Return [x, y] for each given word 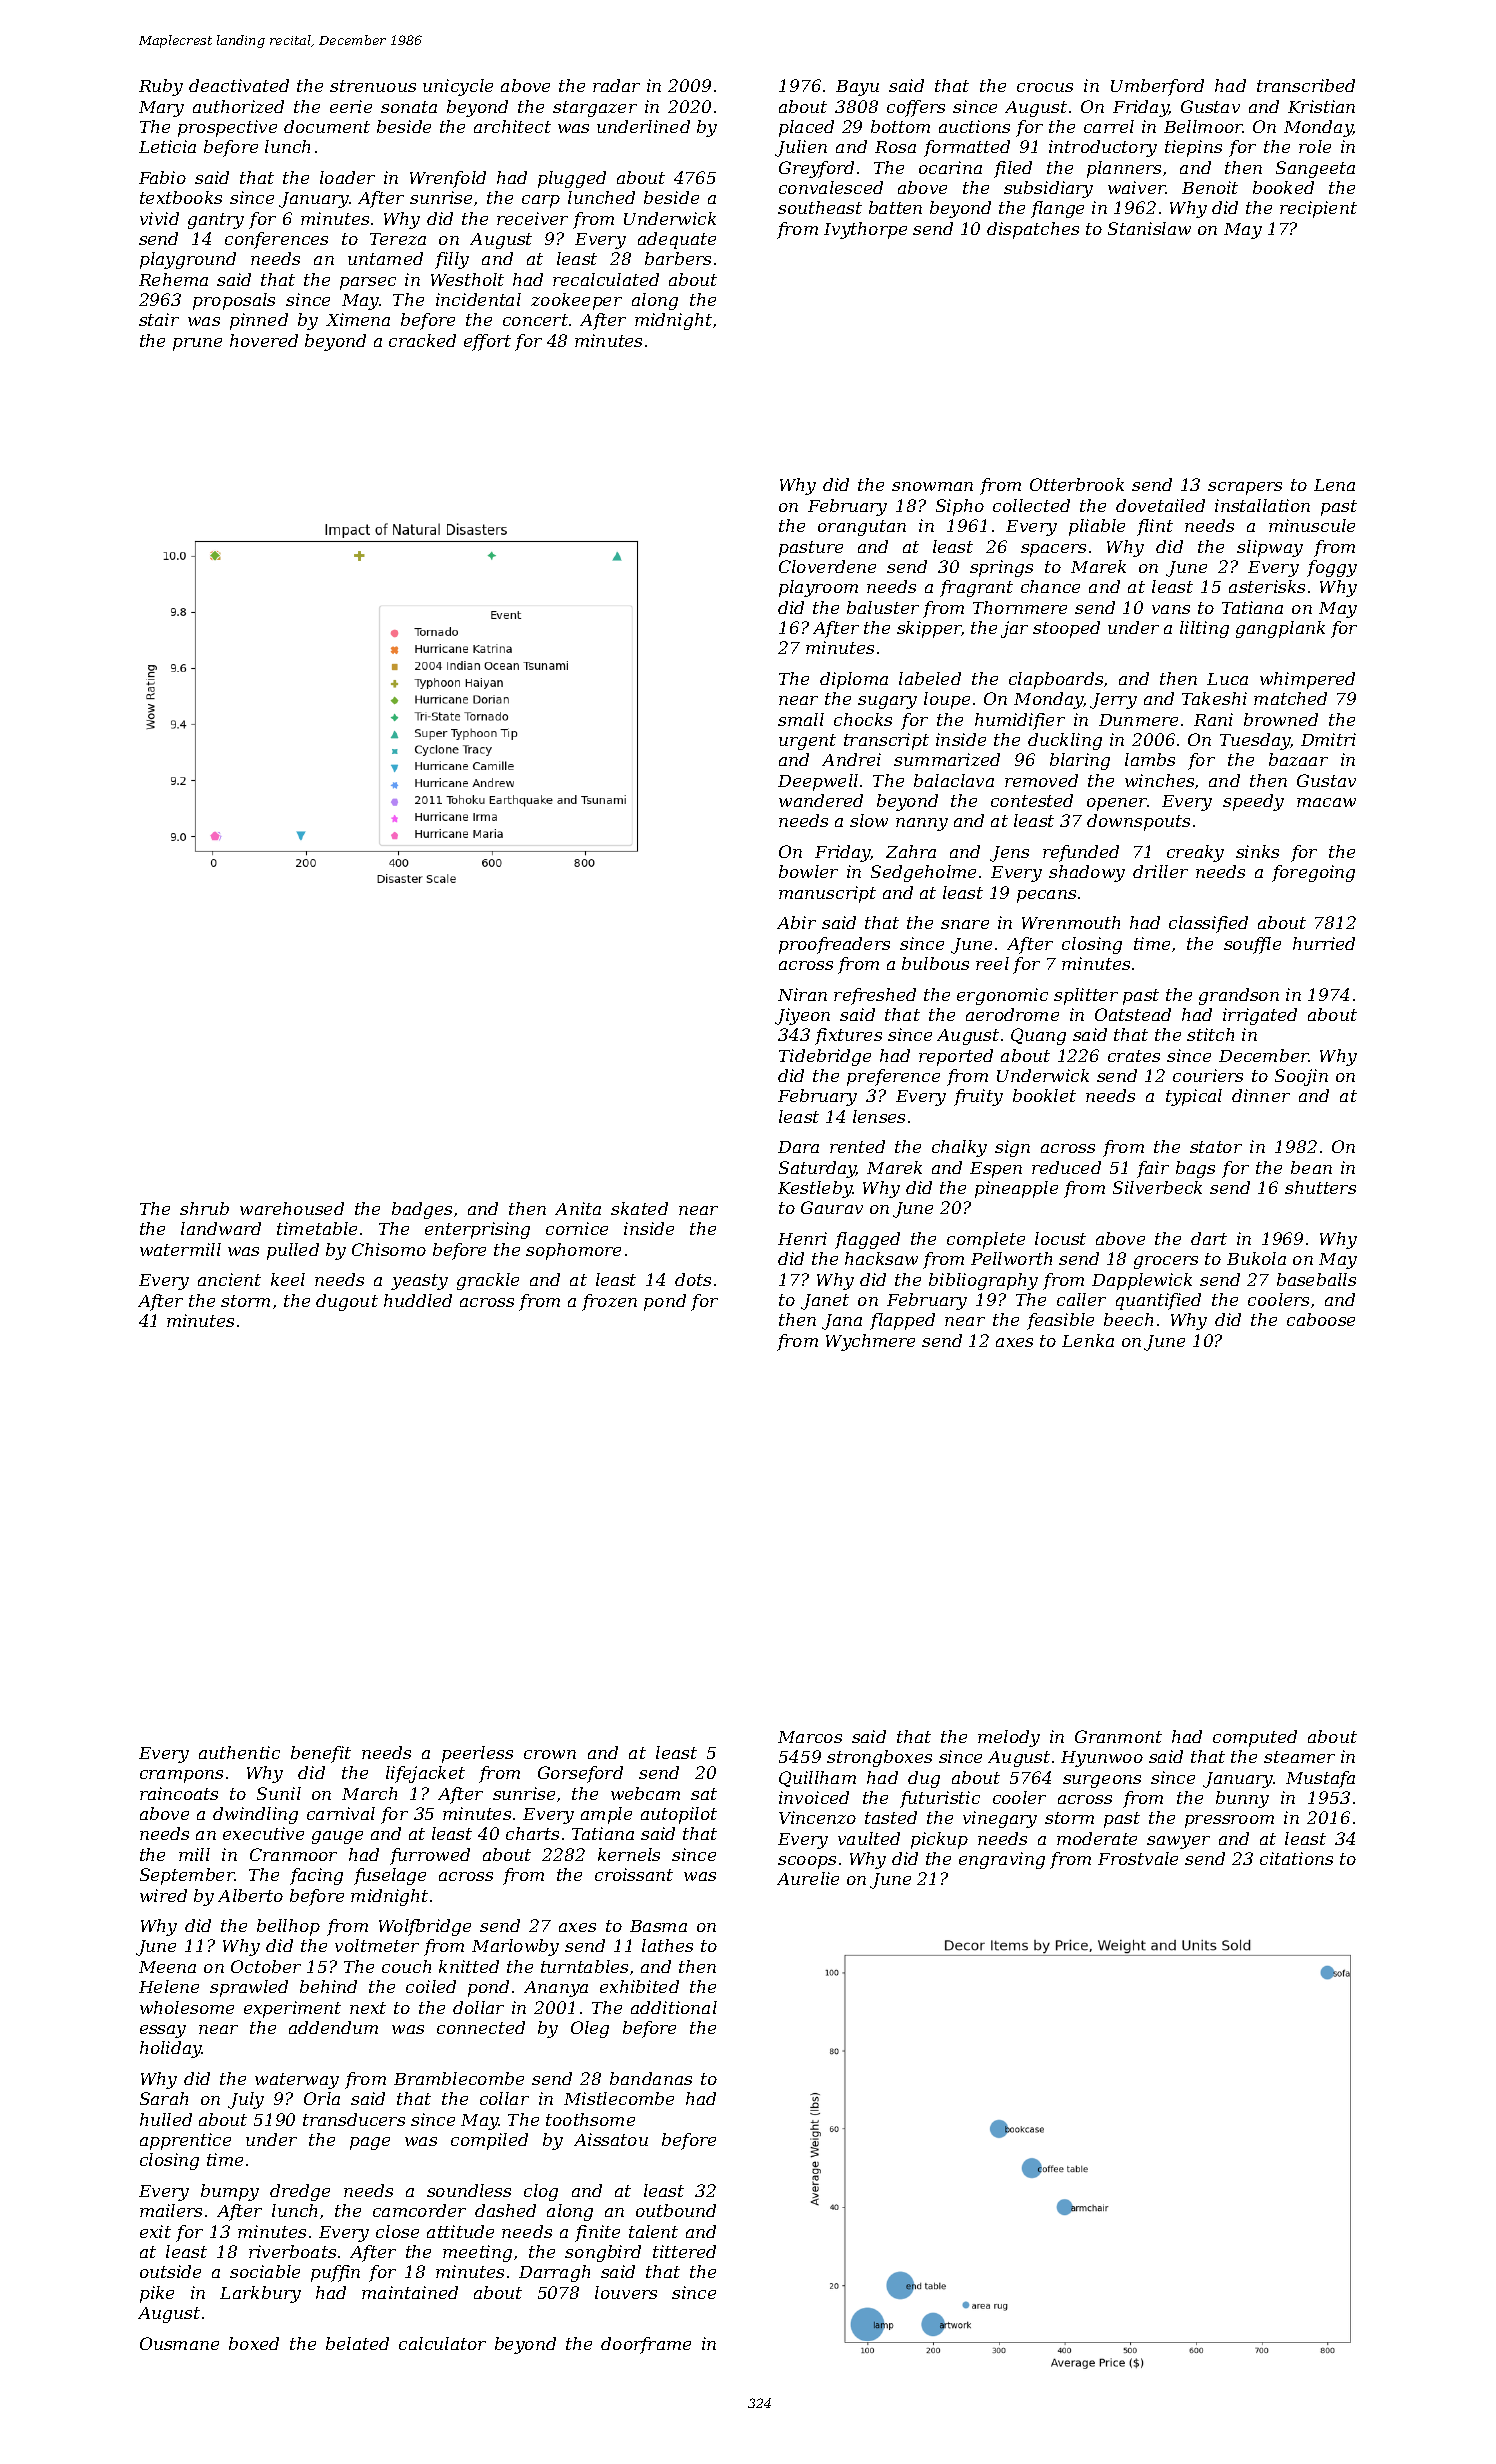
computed [1255, 1738]
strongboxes [879, 1758]
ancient [229, 1279]
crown [550, 1754]
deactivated [239, 85]
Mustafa [1320, 1779]
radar [616, 85]
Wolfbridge [425, 1927]
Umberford [1157, 87]
